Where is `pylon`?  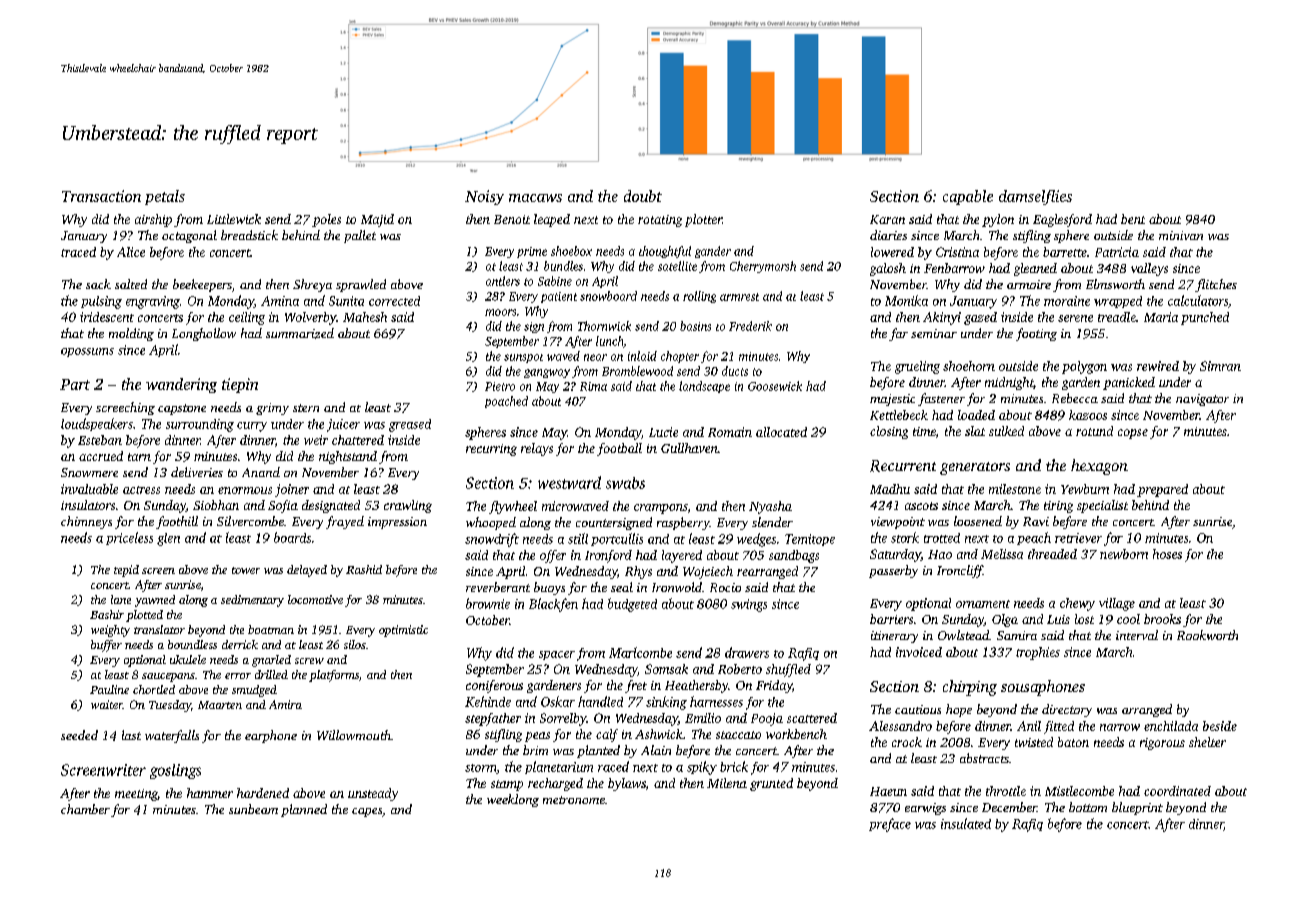
pylon is located at coordinates (998, 220).
